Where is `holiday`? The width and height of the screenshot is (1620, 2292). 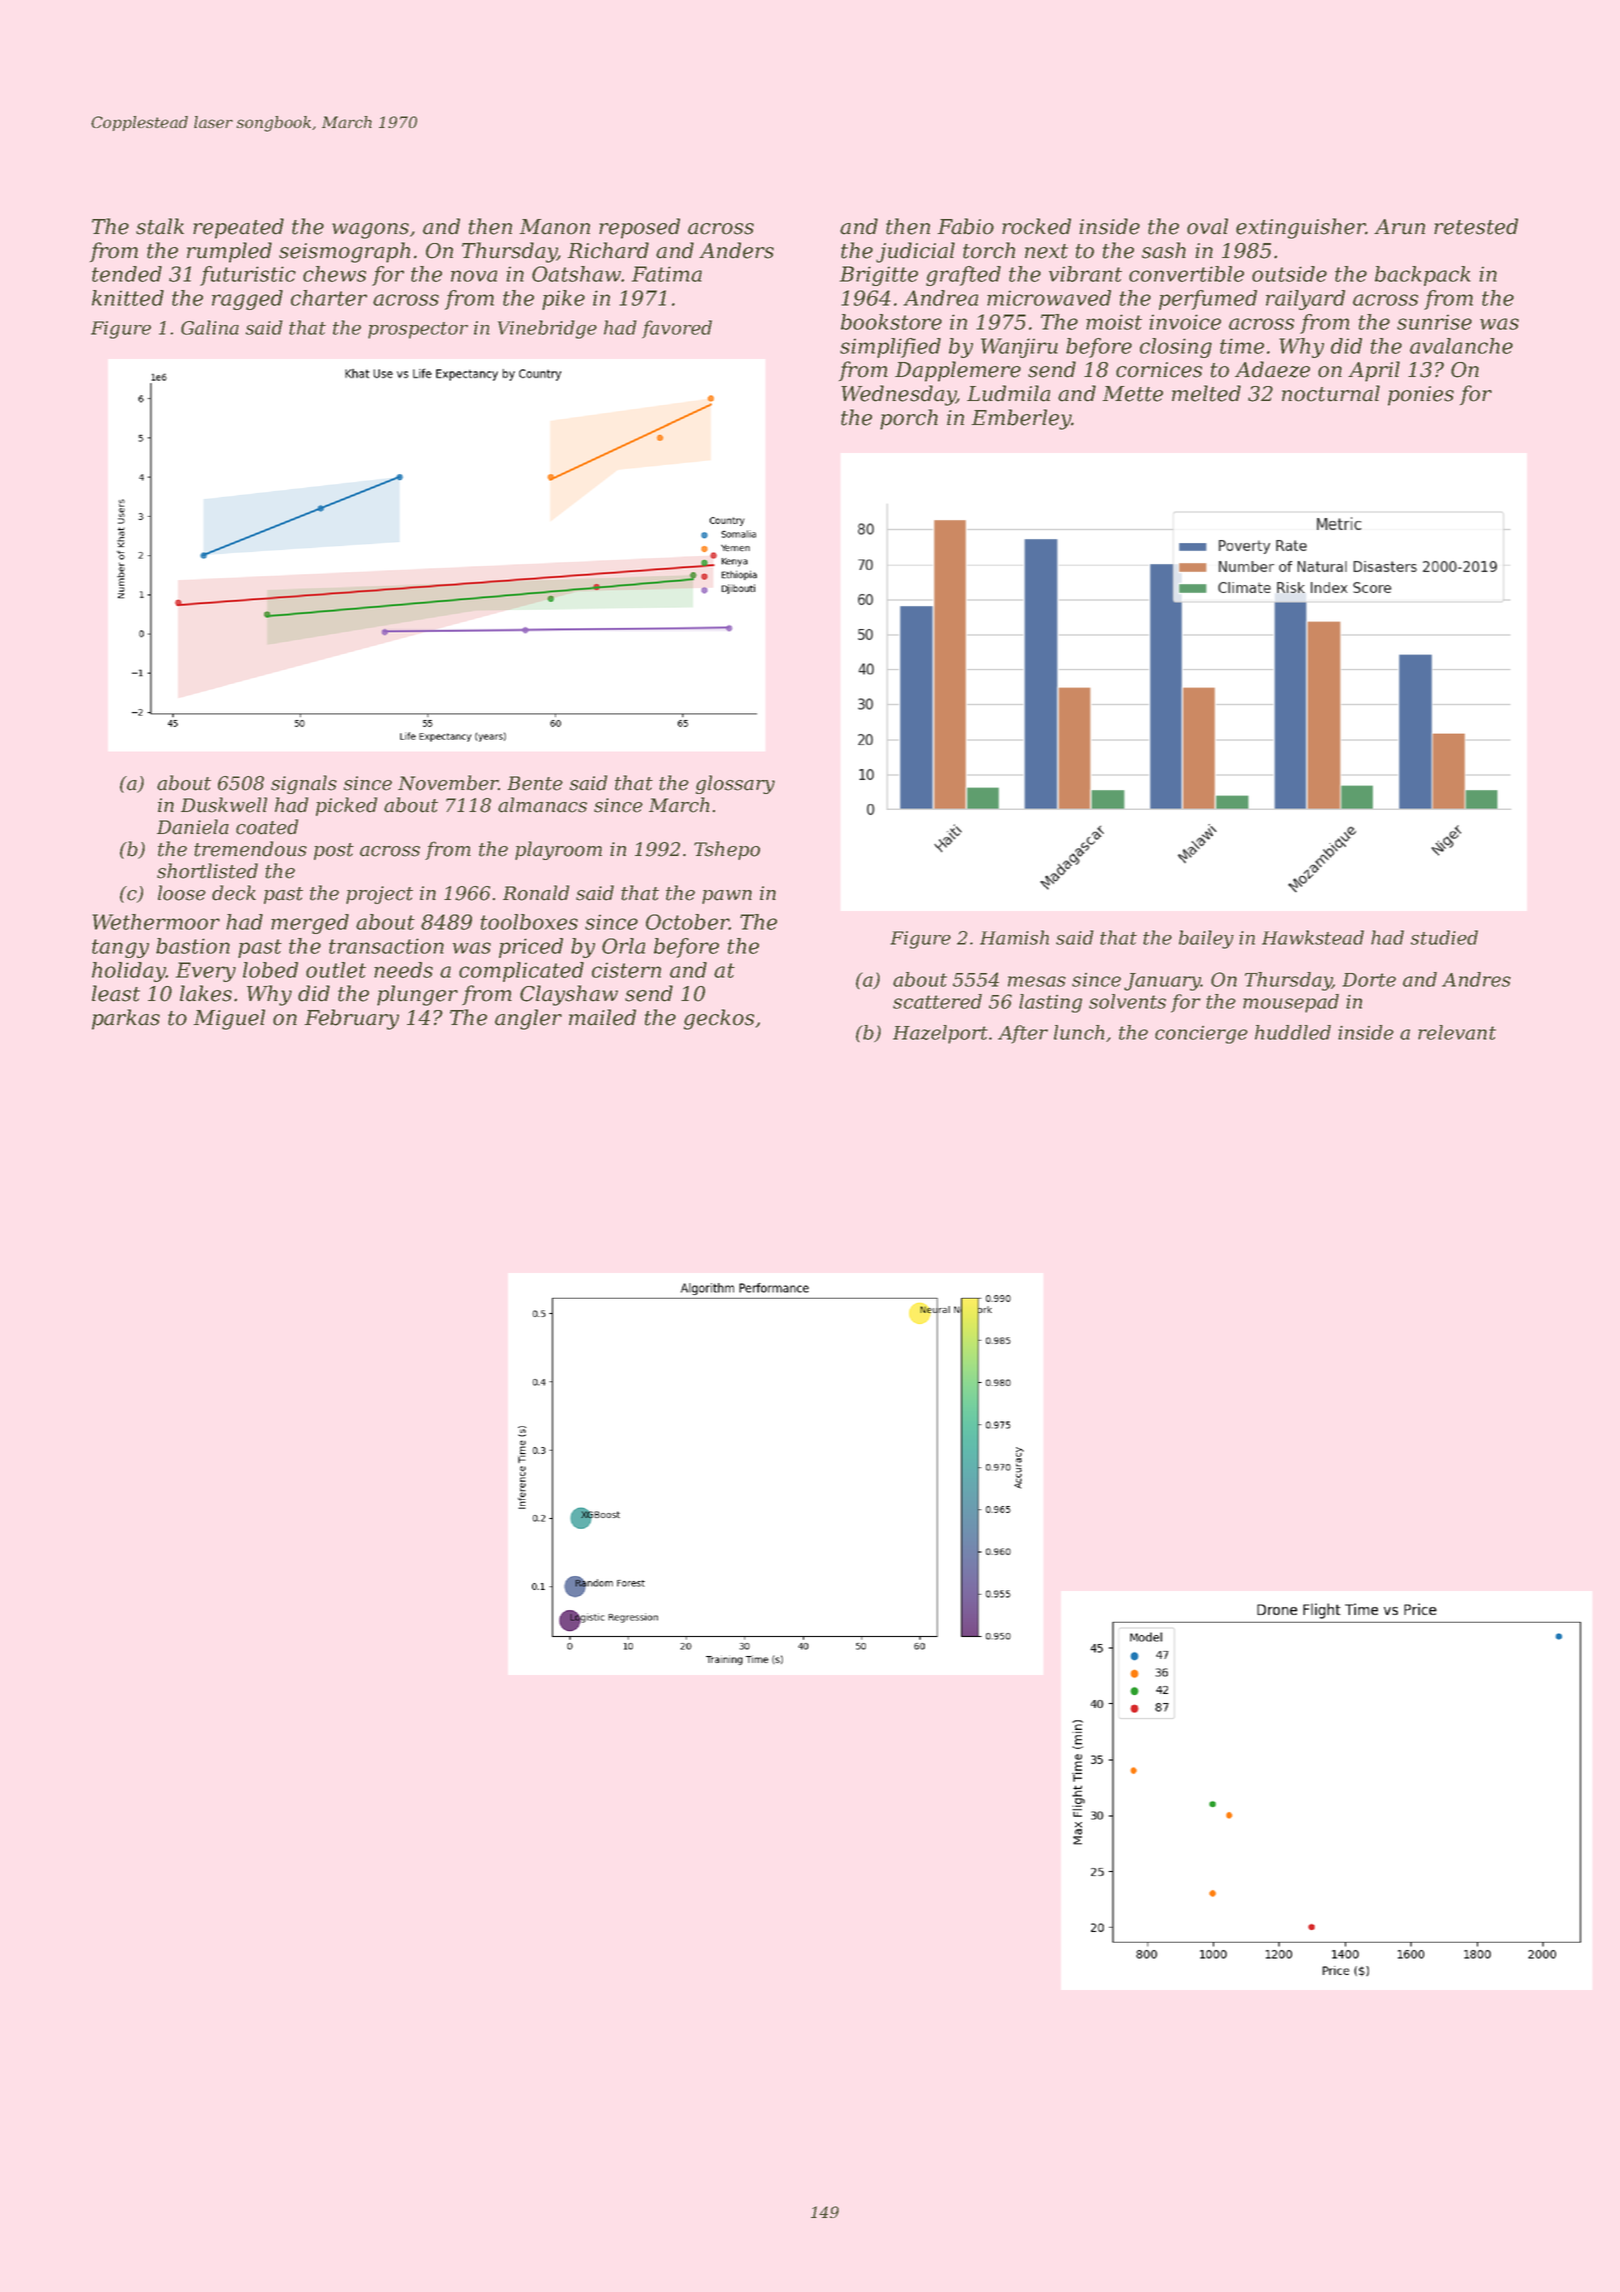
holiday is located at coordinates (129, 972).
